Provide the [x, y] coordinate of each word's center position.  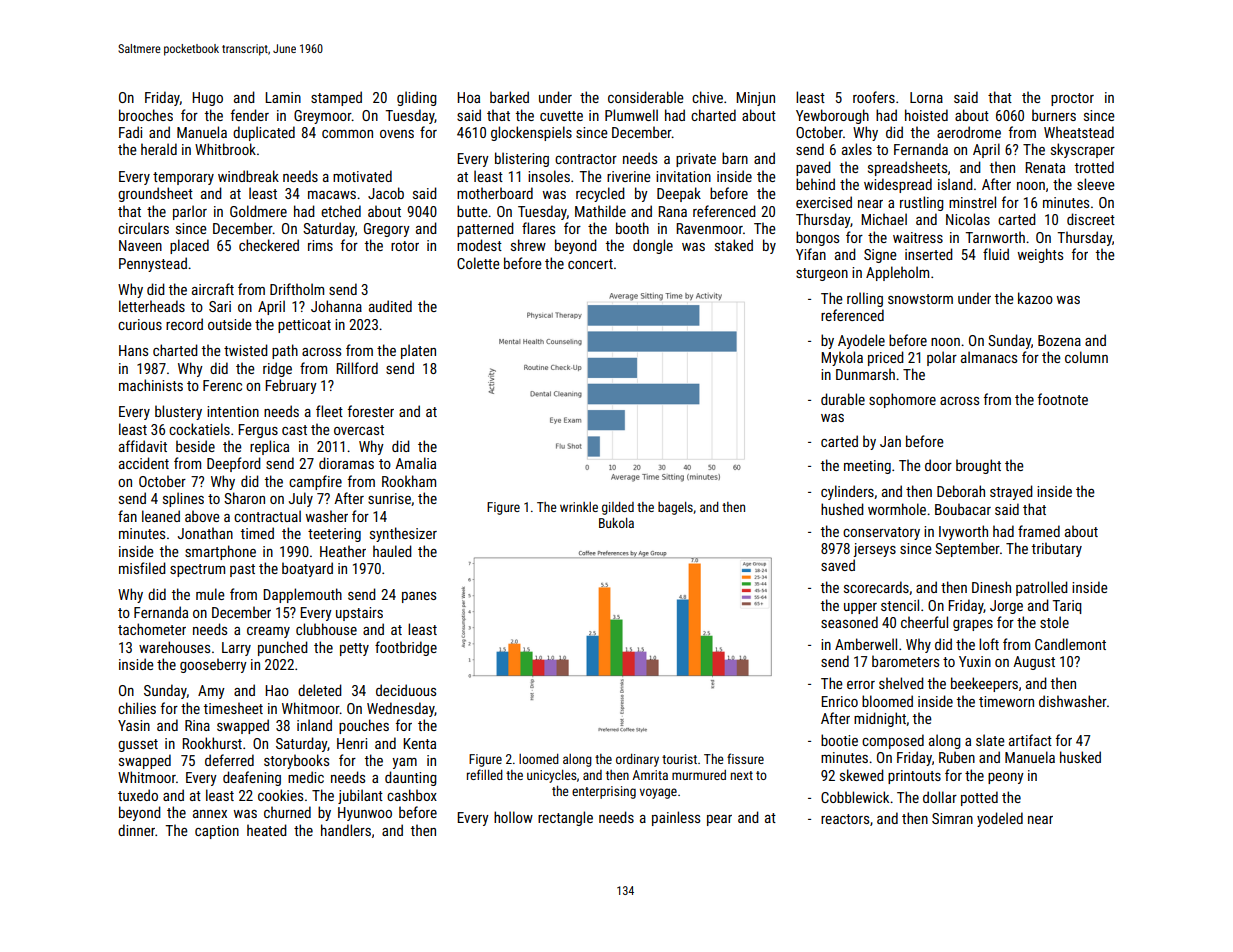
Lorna [926, 97]
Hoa [468, 97]
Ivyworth [963, 532]
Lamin [283, 97]
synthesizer [403, 534]
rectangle [565, 818]
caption [217, 832]
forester [371, 411]
